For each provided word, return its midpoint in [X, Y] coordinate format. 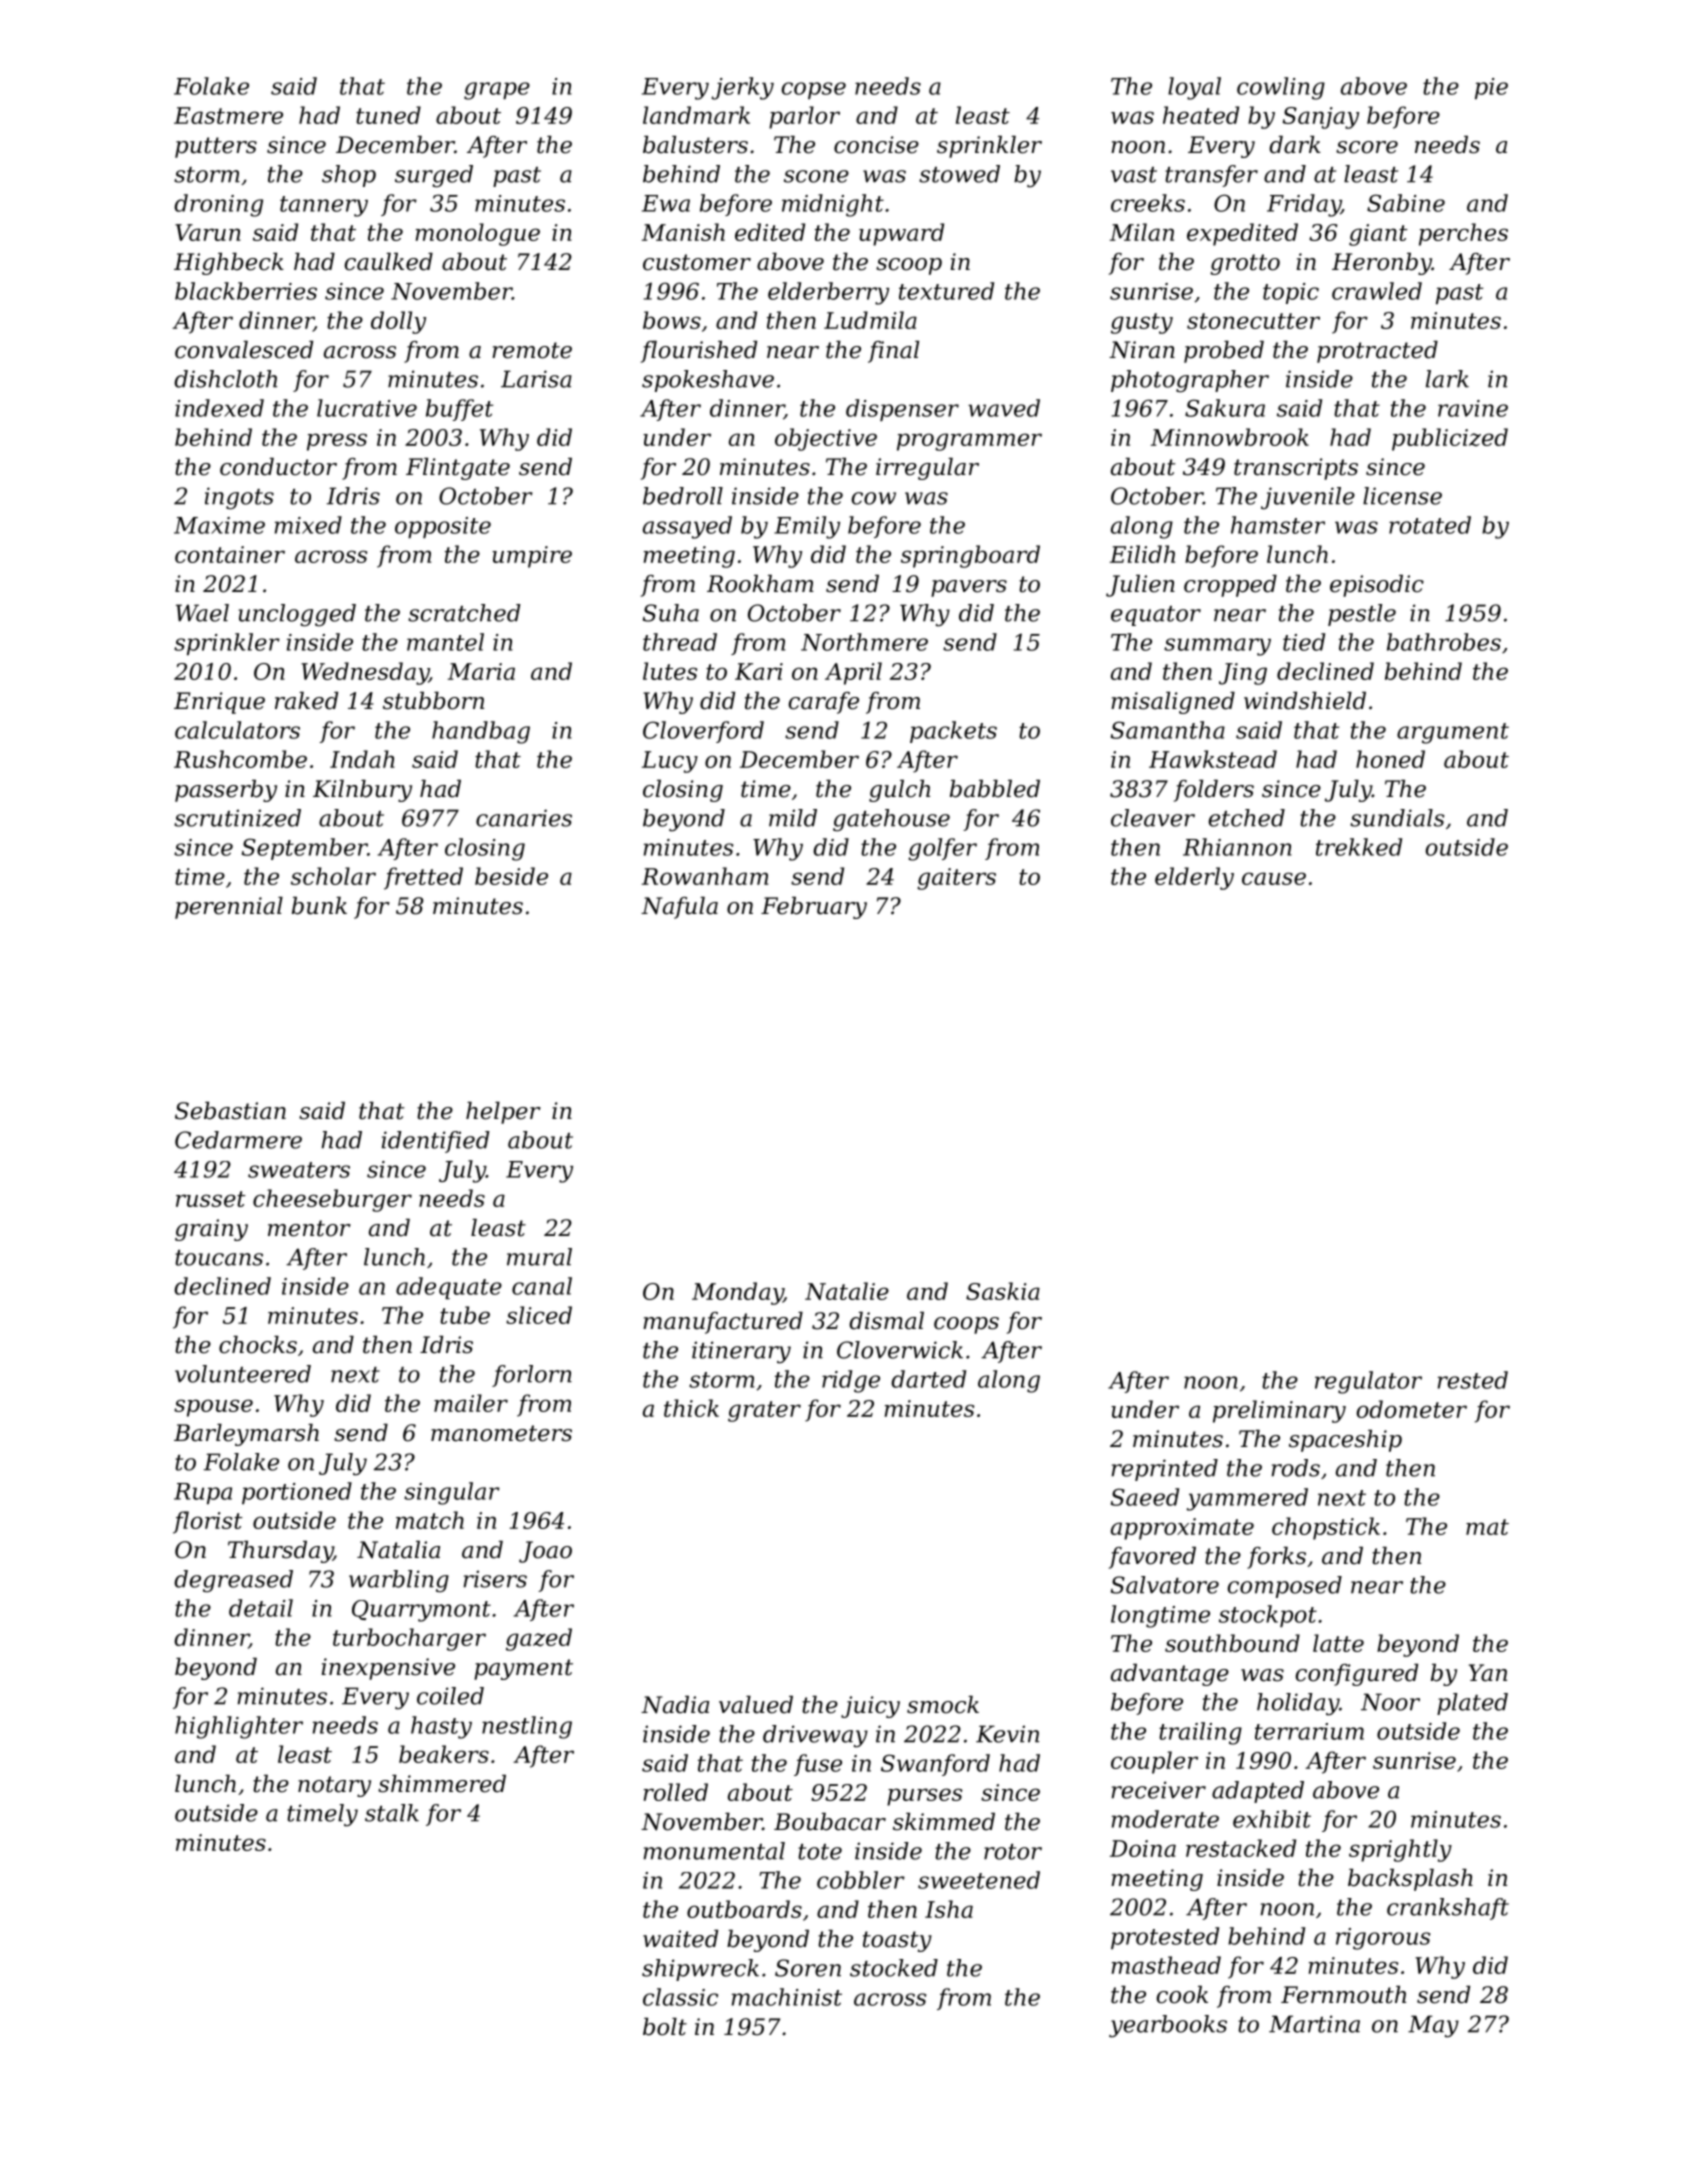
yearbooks [1168, 2026]
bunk [319, 906]
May [1433, 2026]
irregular [927, 469]
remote [532, 350]
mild [793, 818]
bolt [665, 2027]
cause [1274, 878]
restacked [1241, 1848]
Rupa [203, 1493]
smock [943, 1705]
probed [1224, 352]
